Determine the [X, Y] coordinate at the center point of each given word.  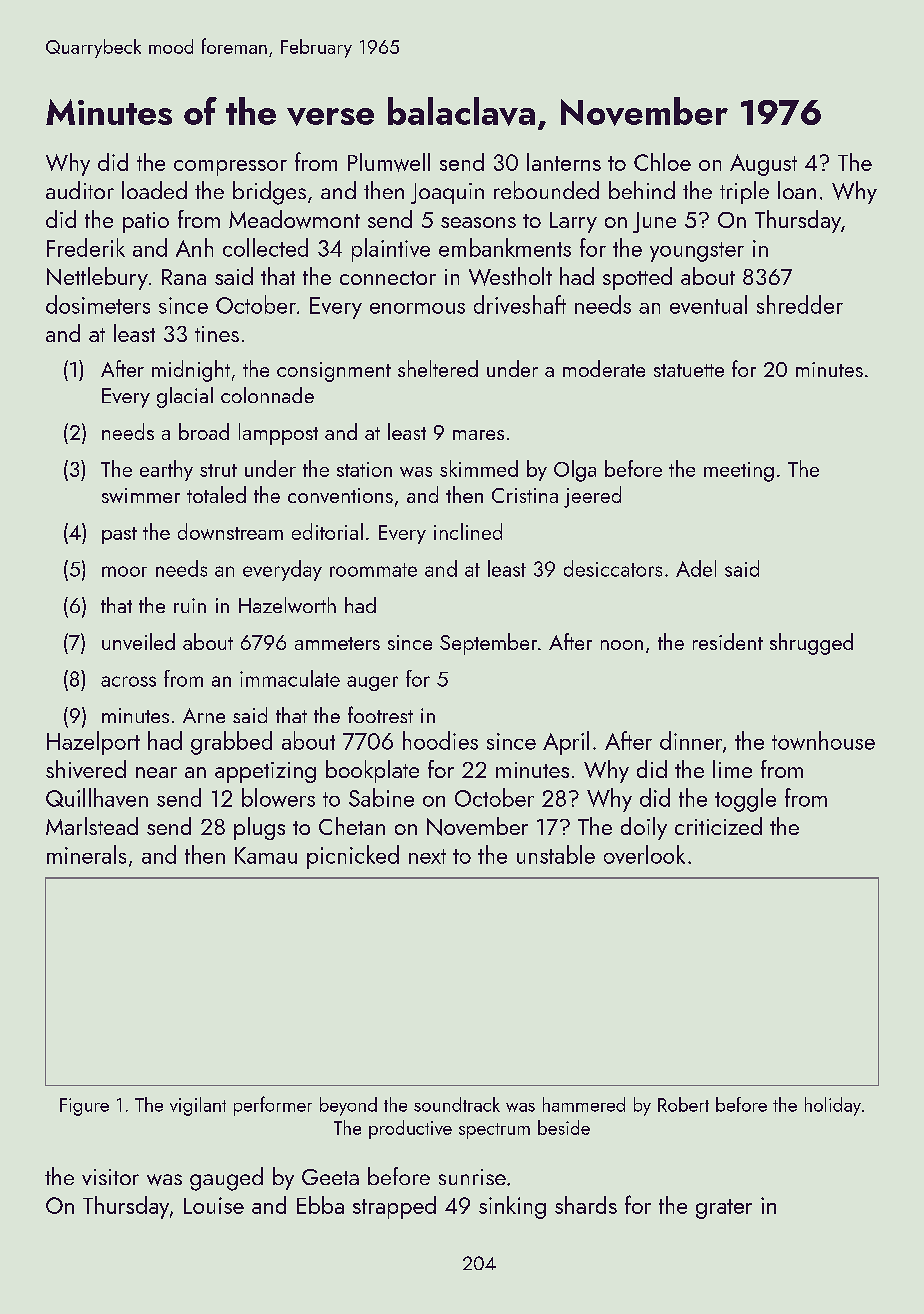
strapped [394, 1207]
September [488, 644]
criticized [718, 826]
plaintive [391, 250]
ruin [190, 605]
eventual [708, 304]
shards [586, 1205]
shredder [800, 304]
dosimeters [98, 304]
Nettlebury [97, 278]
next [427, 856]
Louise [214, 1205]
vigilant [198, 1106]
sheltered [438, 368]
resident [728, 641]
